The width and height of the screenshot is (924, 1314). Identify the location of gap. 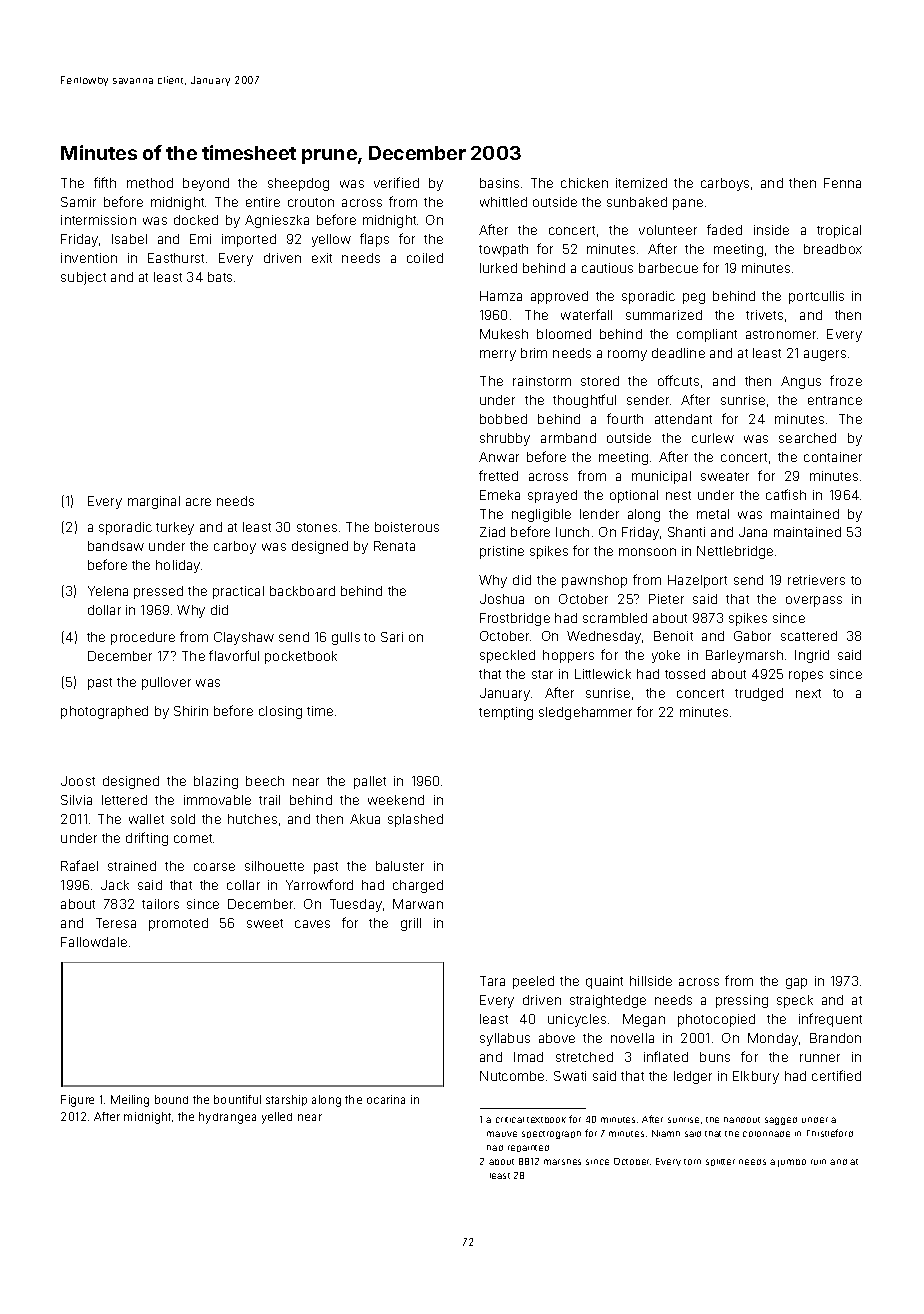
(796, 983).
